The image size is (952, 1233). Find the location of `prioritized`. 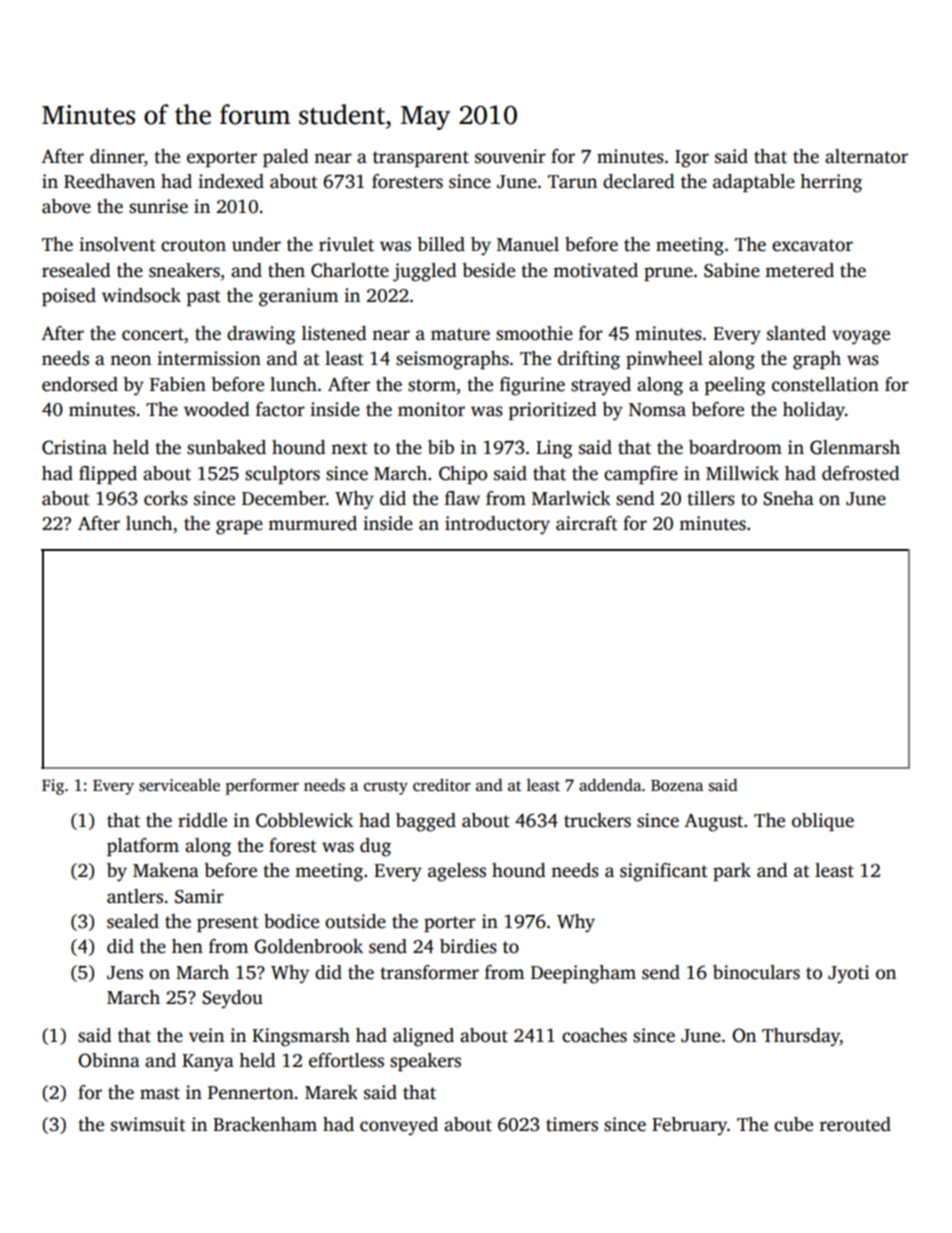

prioritized is located at coordinates (553, 411).
